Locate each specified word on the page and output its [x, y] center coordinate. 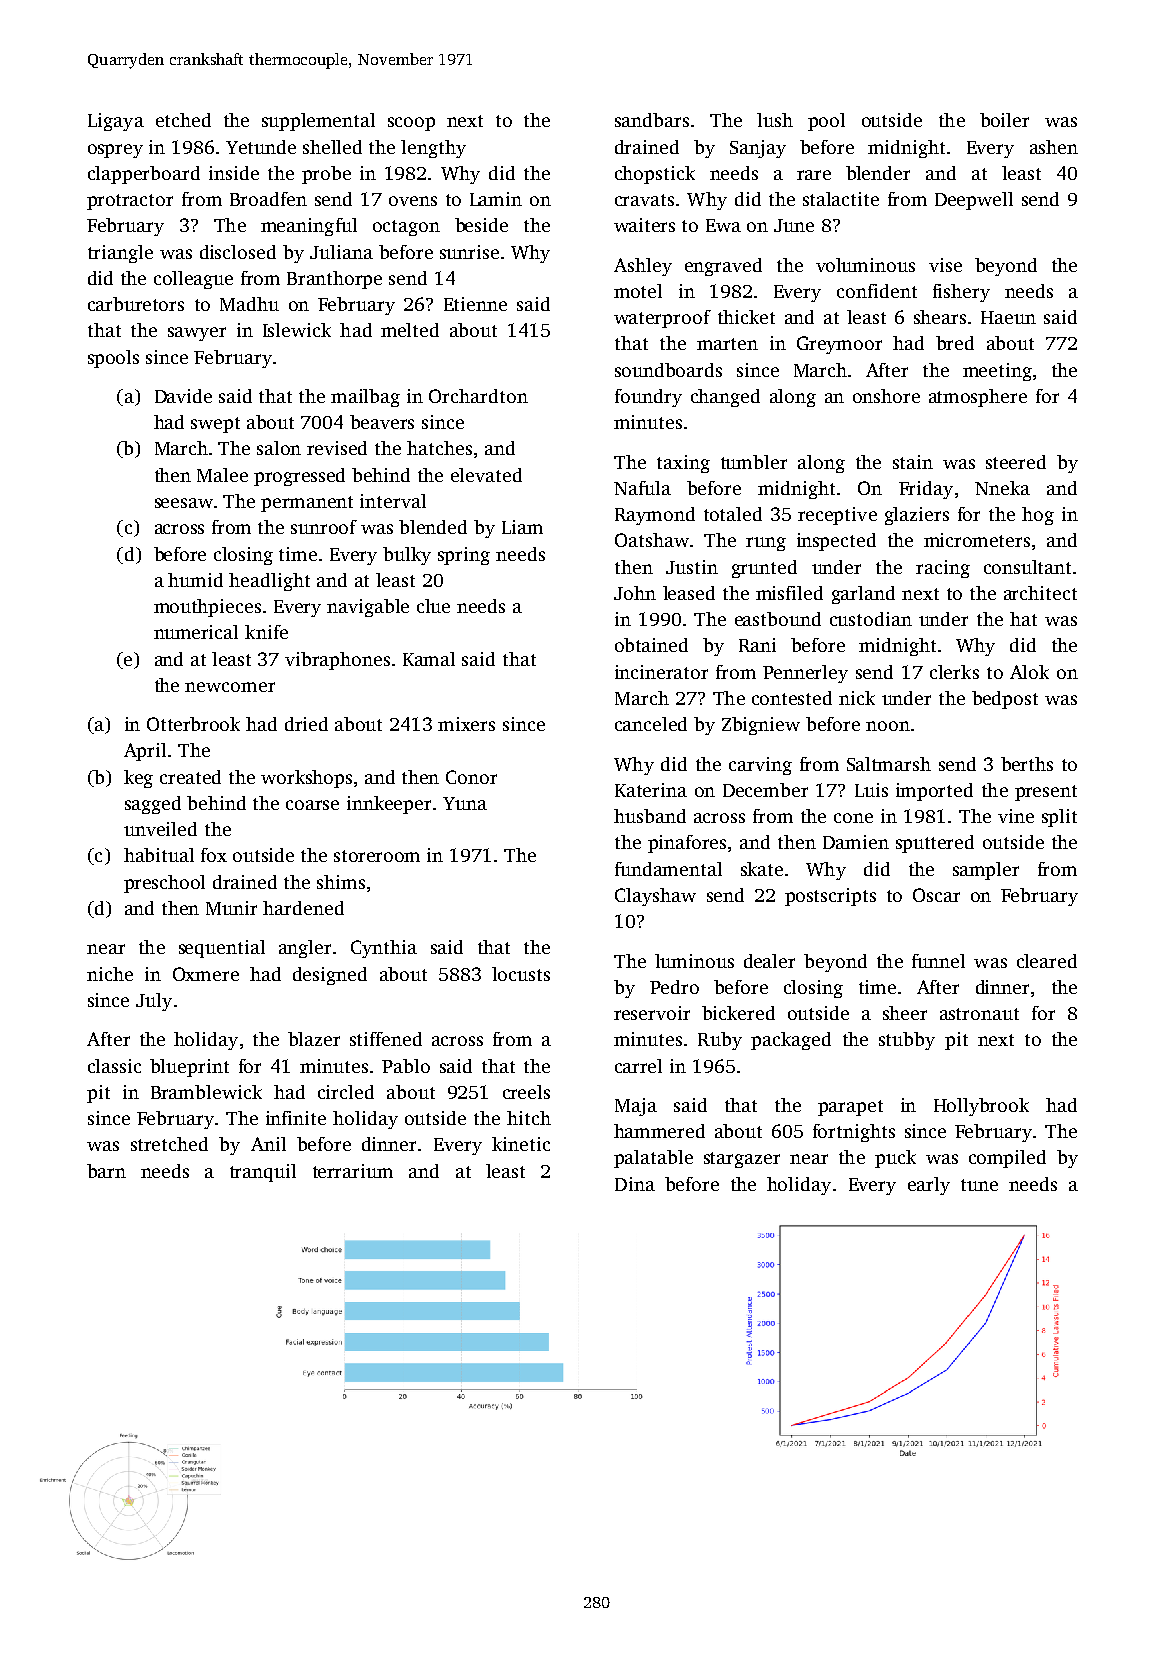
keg [138, 779]
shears [940, 317]
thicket [746, 317]
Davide [183, 396]
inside [234, 173]
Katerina [651, 790]
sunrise [469, 252]
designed [330, 976]
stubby [907, 1041]
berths [1027, 764]
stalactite [841, 199]
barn [106, 1171]
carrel [638, 1066]
